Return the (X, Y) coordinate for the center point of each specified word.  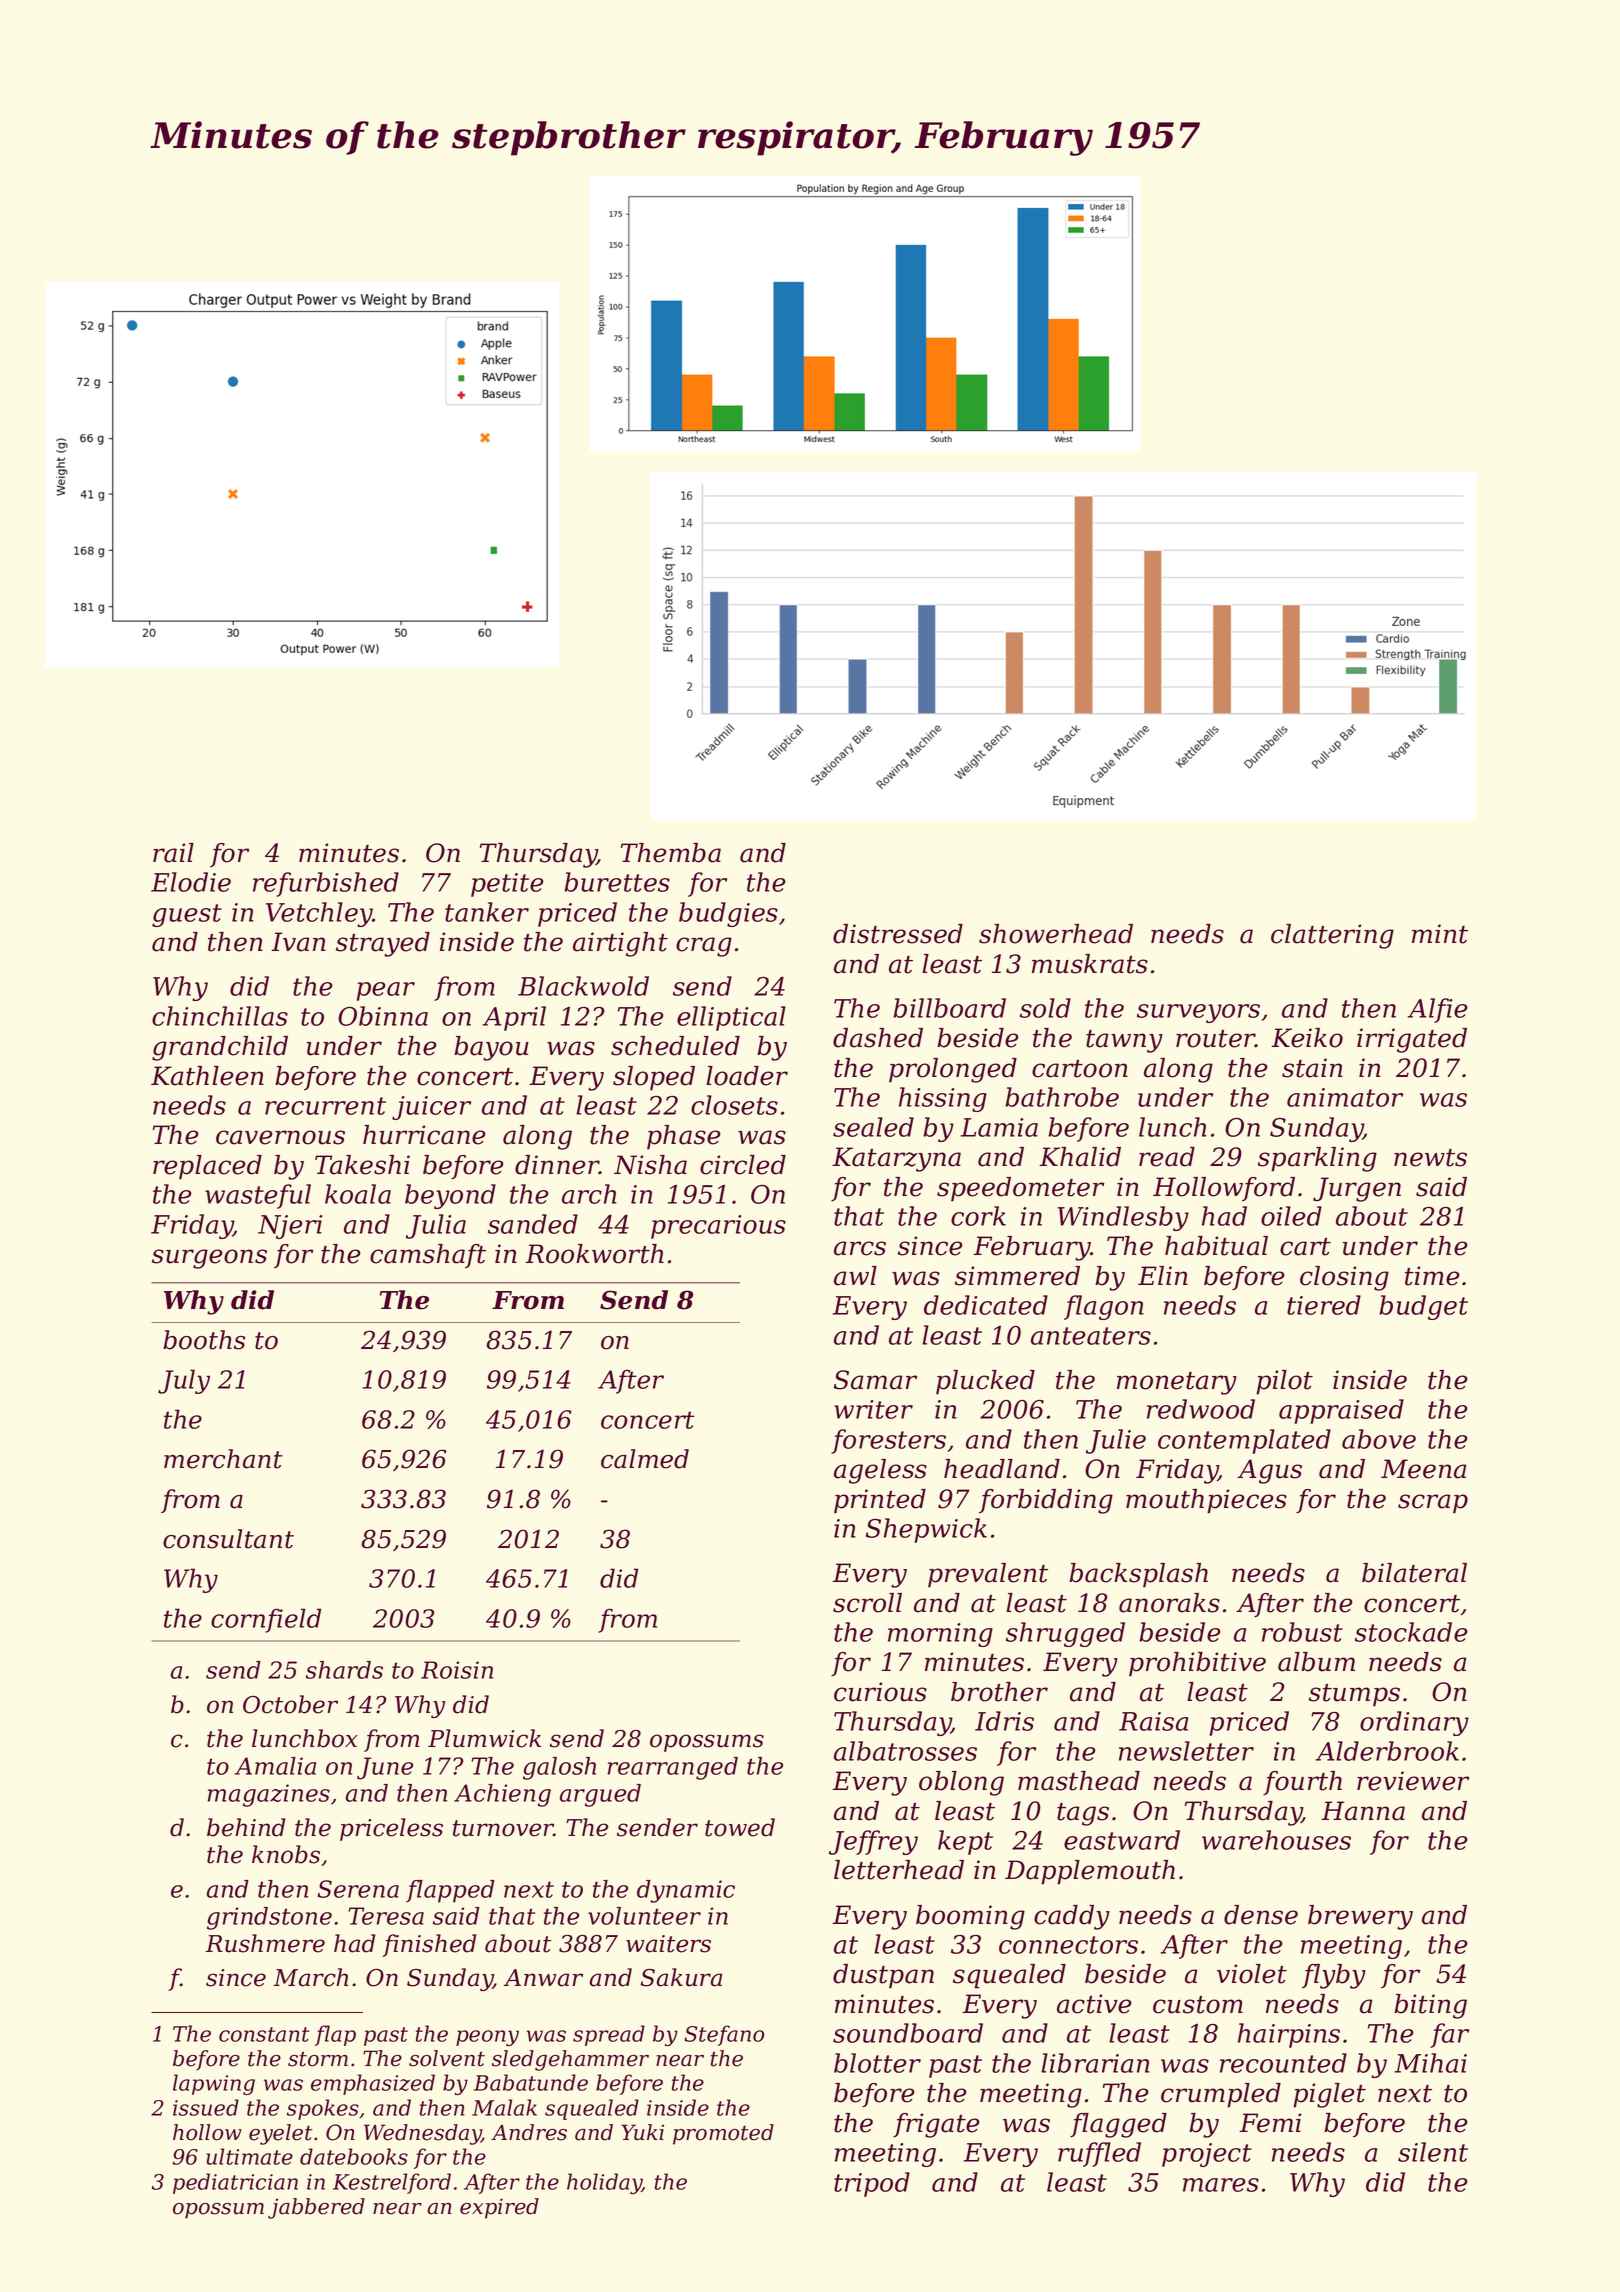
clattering (1332, 936)
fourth (1302, 1783)
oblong (961, 1783)
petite (507, 885)
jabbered (316, 2208)
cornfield (266, 1620)
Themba (671, 853)
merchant (223, 1459)
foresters (888, 1441)
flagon (1104, 1307)
